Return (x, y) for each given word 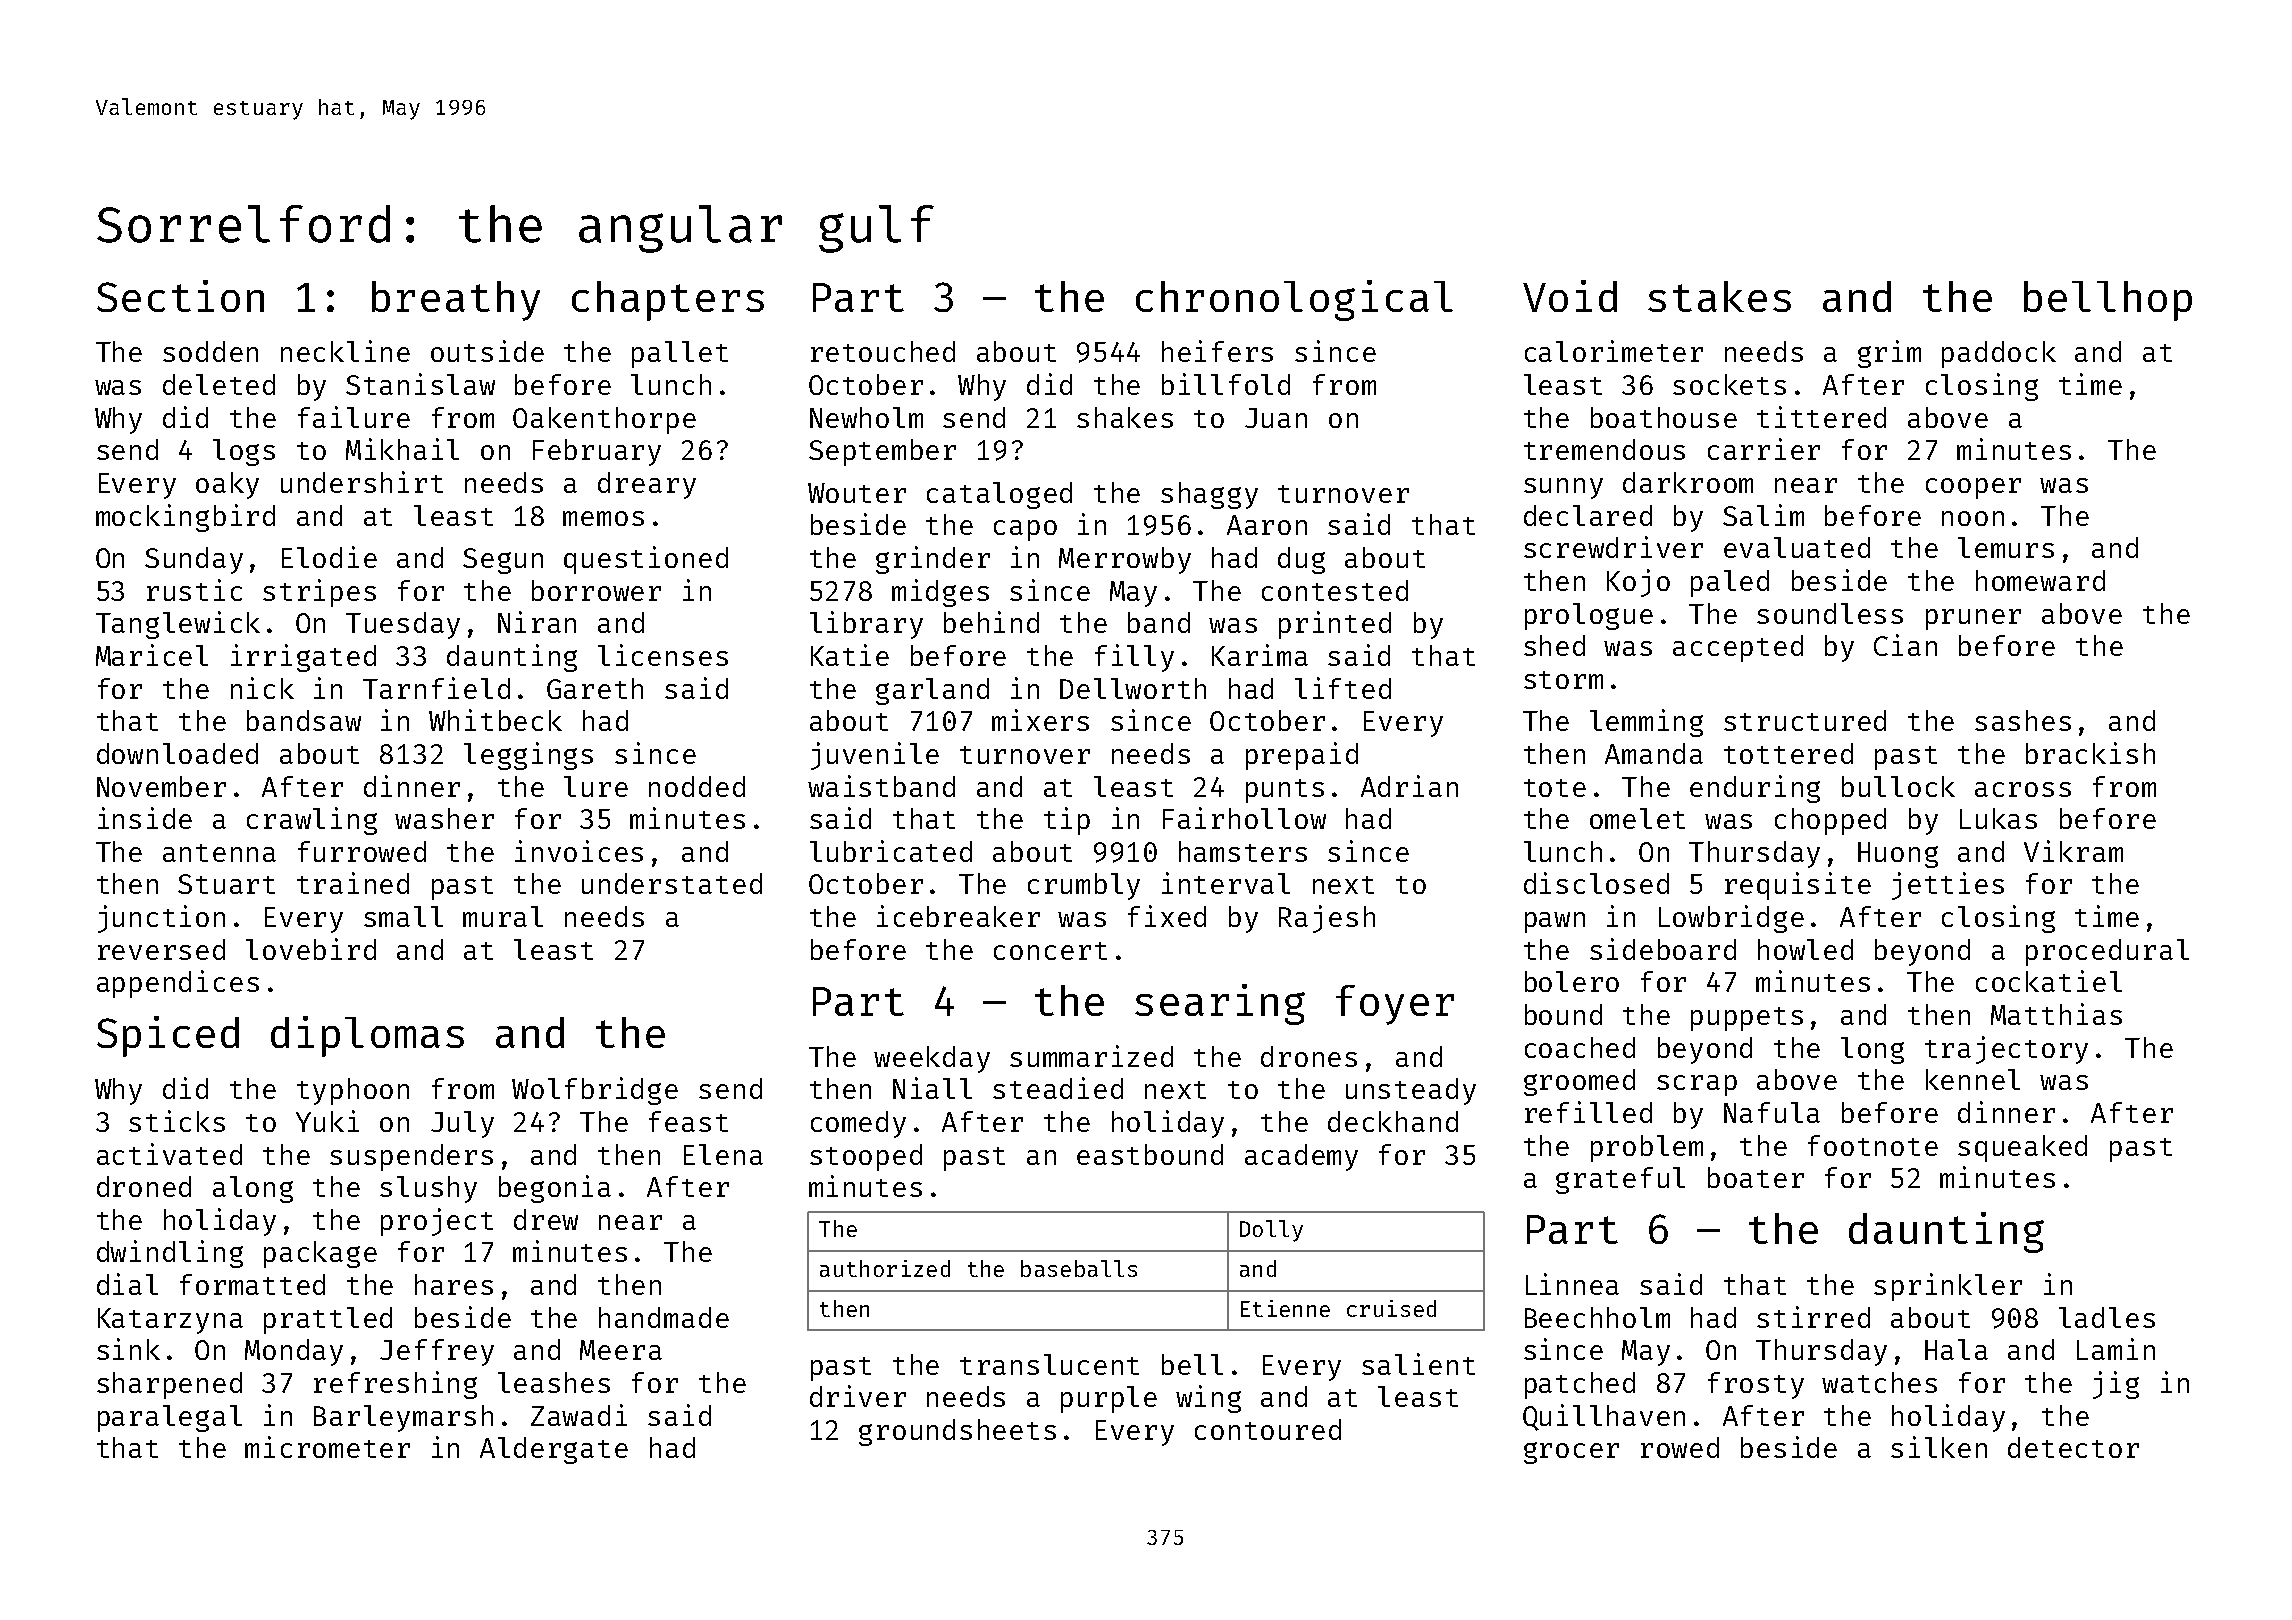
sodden (210, 351)
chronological (1294, 300)
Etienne (1285, 1308)
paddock (1999, 354)
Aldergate (554, 1450)
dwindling (170, 1254)
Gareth (595, 688)
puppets (1747, 1019)
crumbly (1084, 886)
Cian (1905, 645)
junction (161, 919)
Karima (1260, 655)
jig (2116, 1385)
